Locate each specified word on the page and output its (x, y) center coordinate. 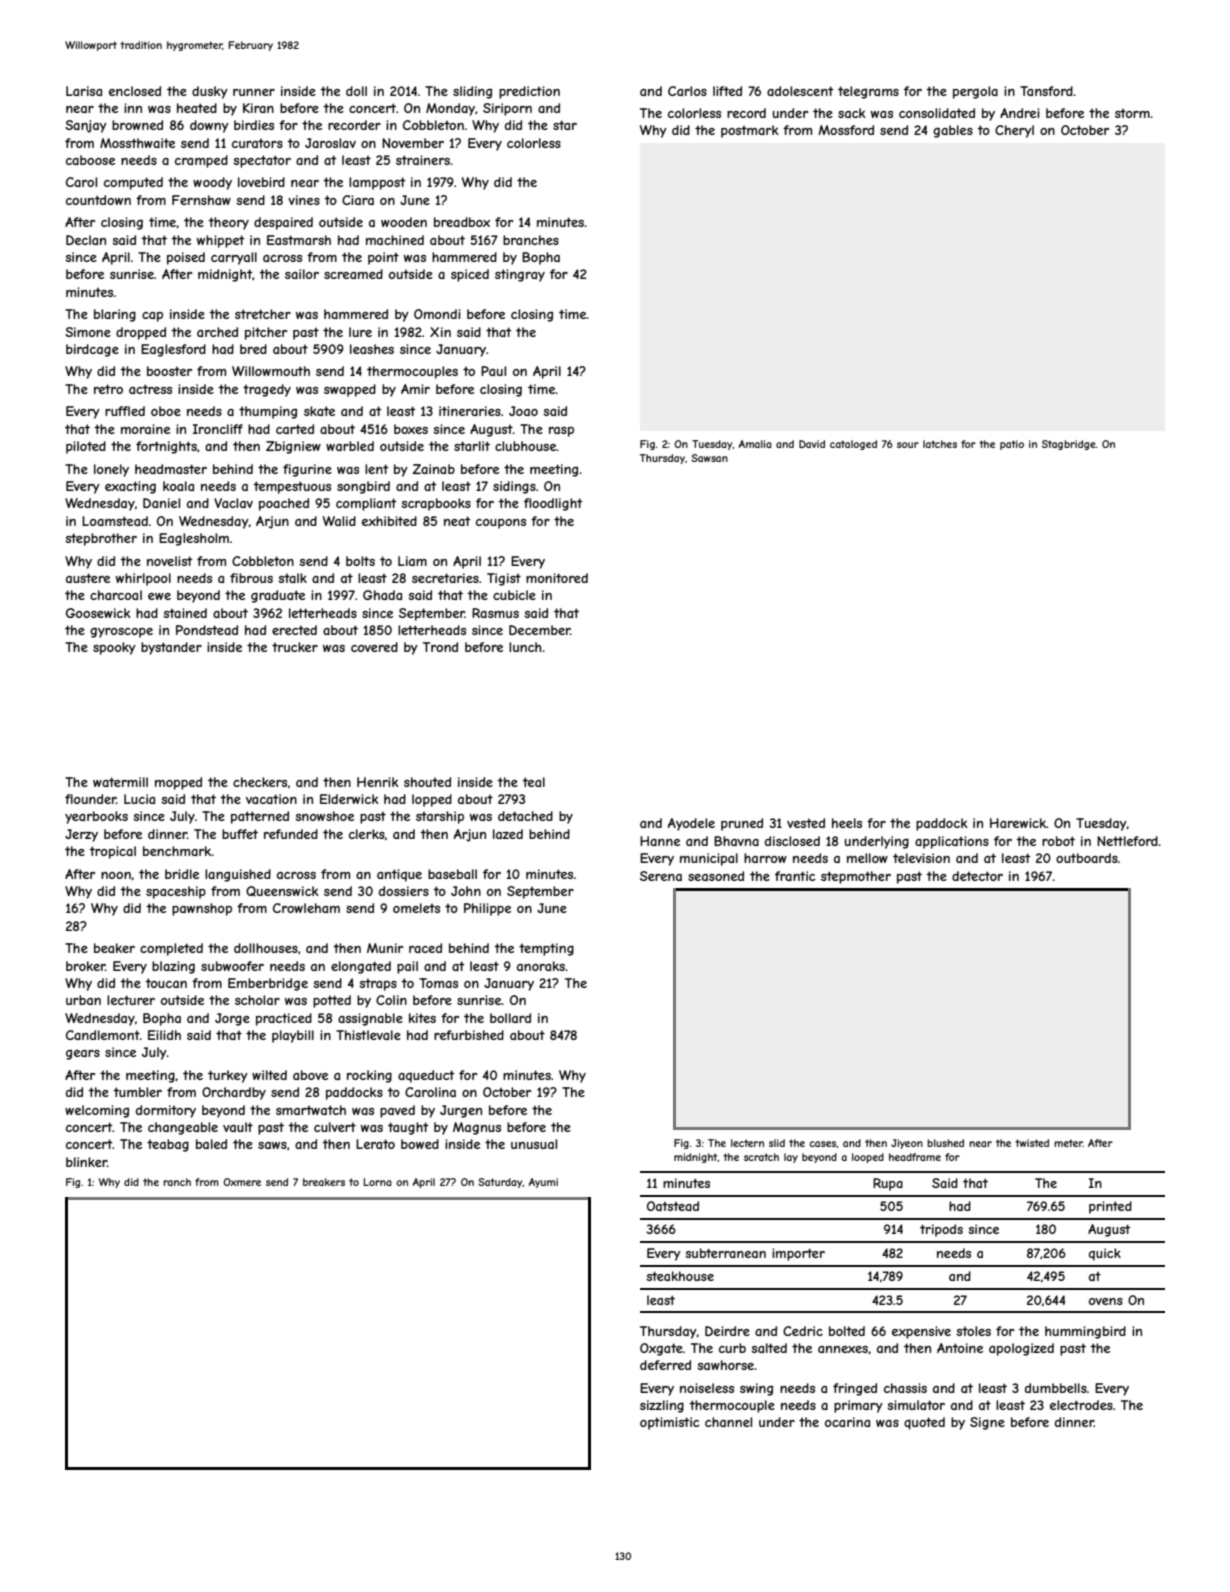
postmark (750, 131)
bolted (847, 1331)
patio (1012, 445)
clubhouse (526, 446)
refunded (291, 834)
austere (88, 578)
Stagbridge (1069, 445)
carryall (234, 258)
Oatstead (673, 1206)
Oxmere (242, 1182)
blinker (86, 1162)
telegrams (868, 92)
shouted (427, 782)
